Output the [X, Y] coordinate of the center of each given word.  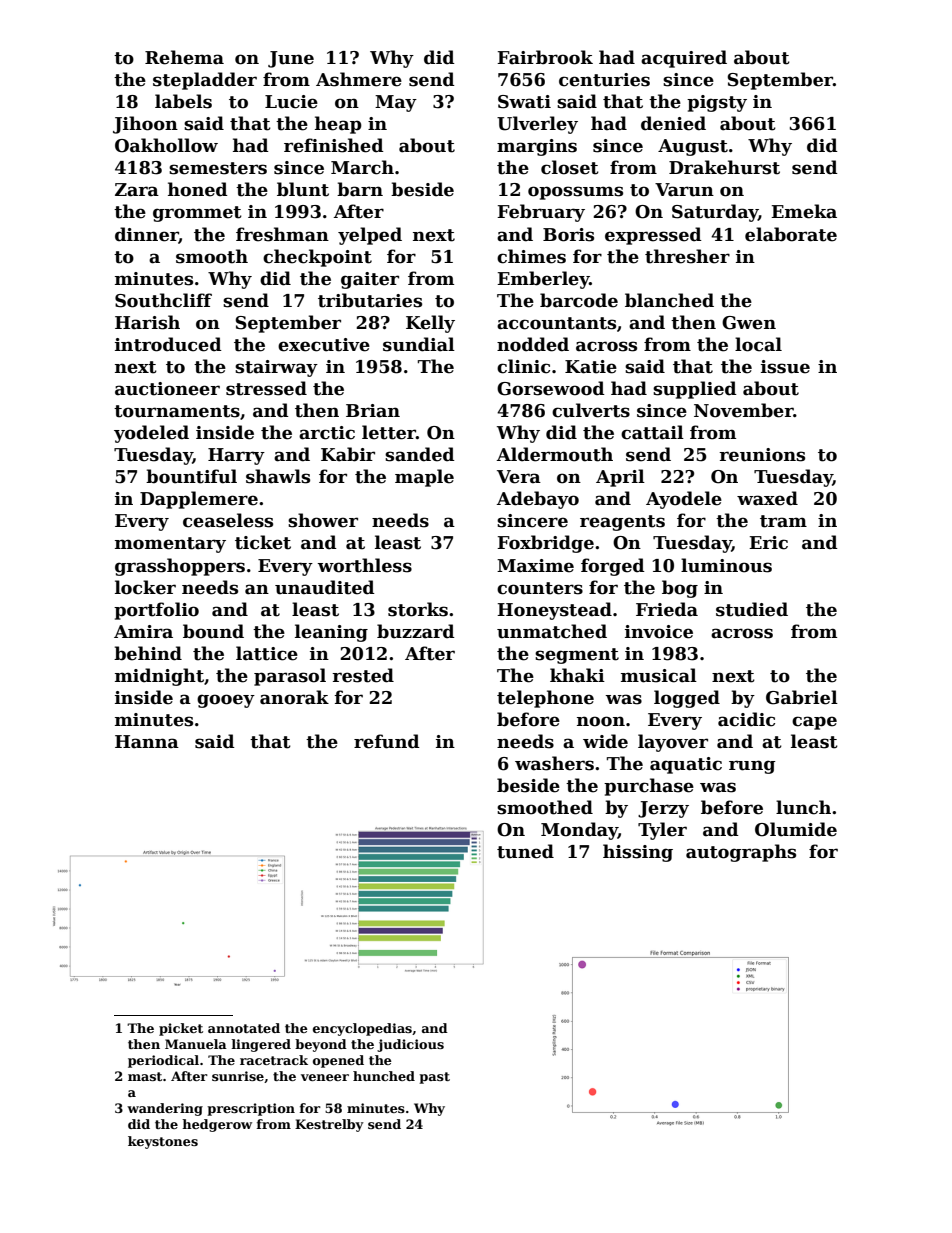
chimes [531, 256]
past [434, 1078]
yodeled [151, 434]
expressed [653, 236]
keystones [163, 1142]
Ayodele [684, 500]
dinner [147, 235]
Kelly [430, 324]
